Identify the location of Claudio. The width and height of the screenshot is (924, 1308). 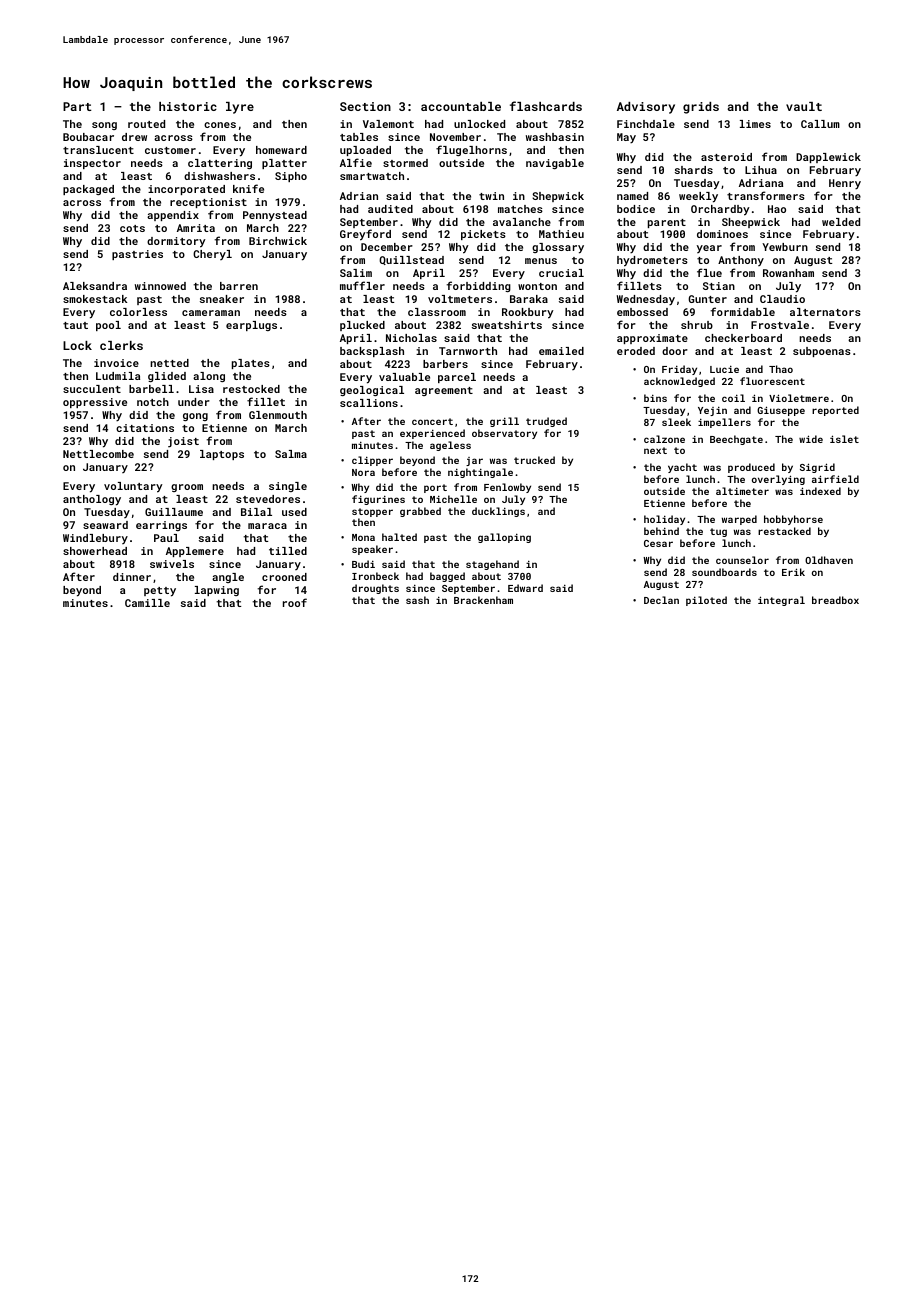
(782, 299).
